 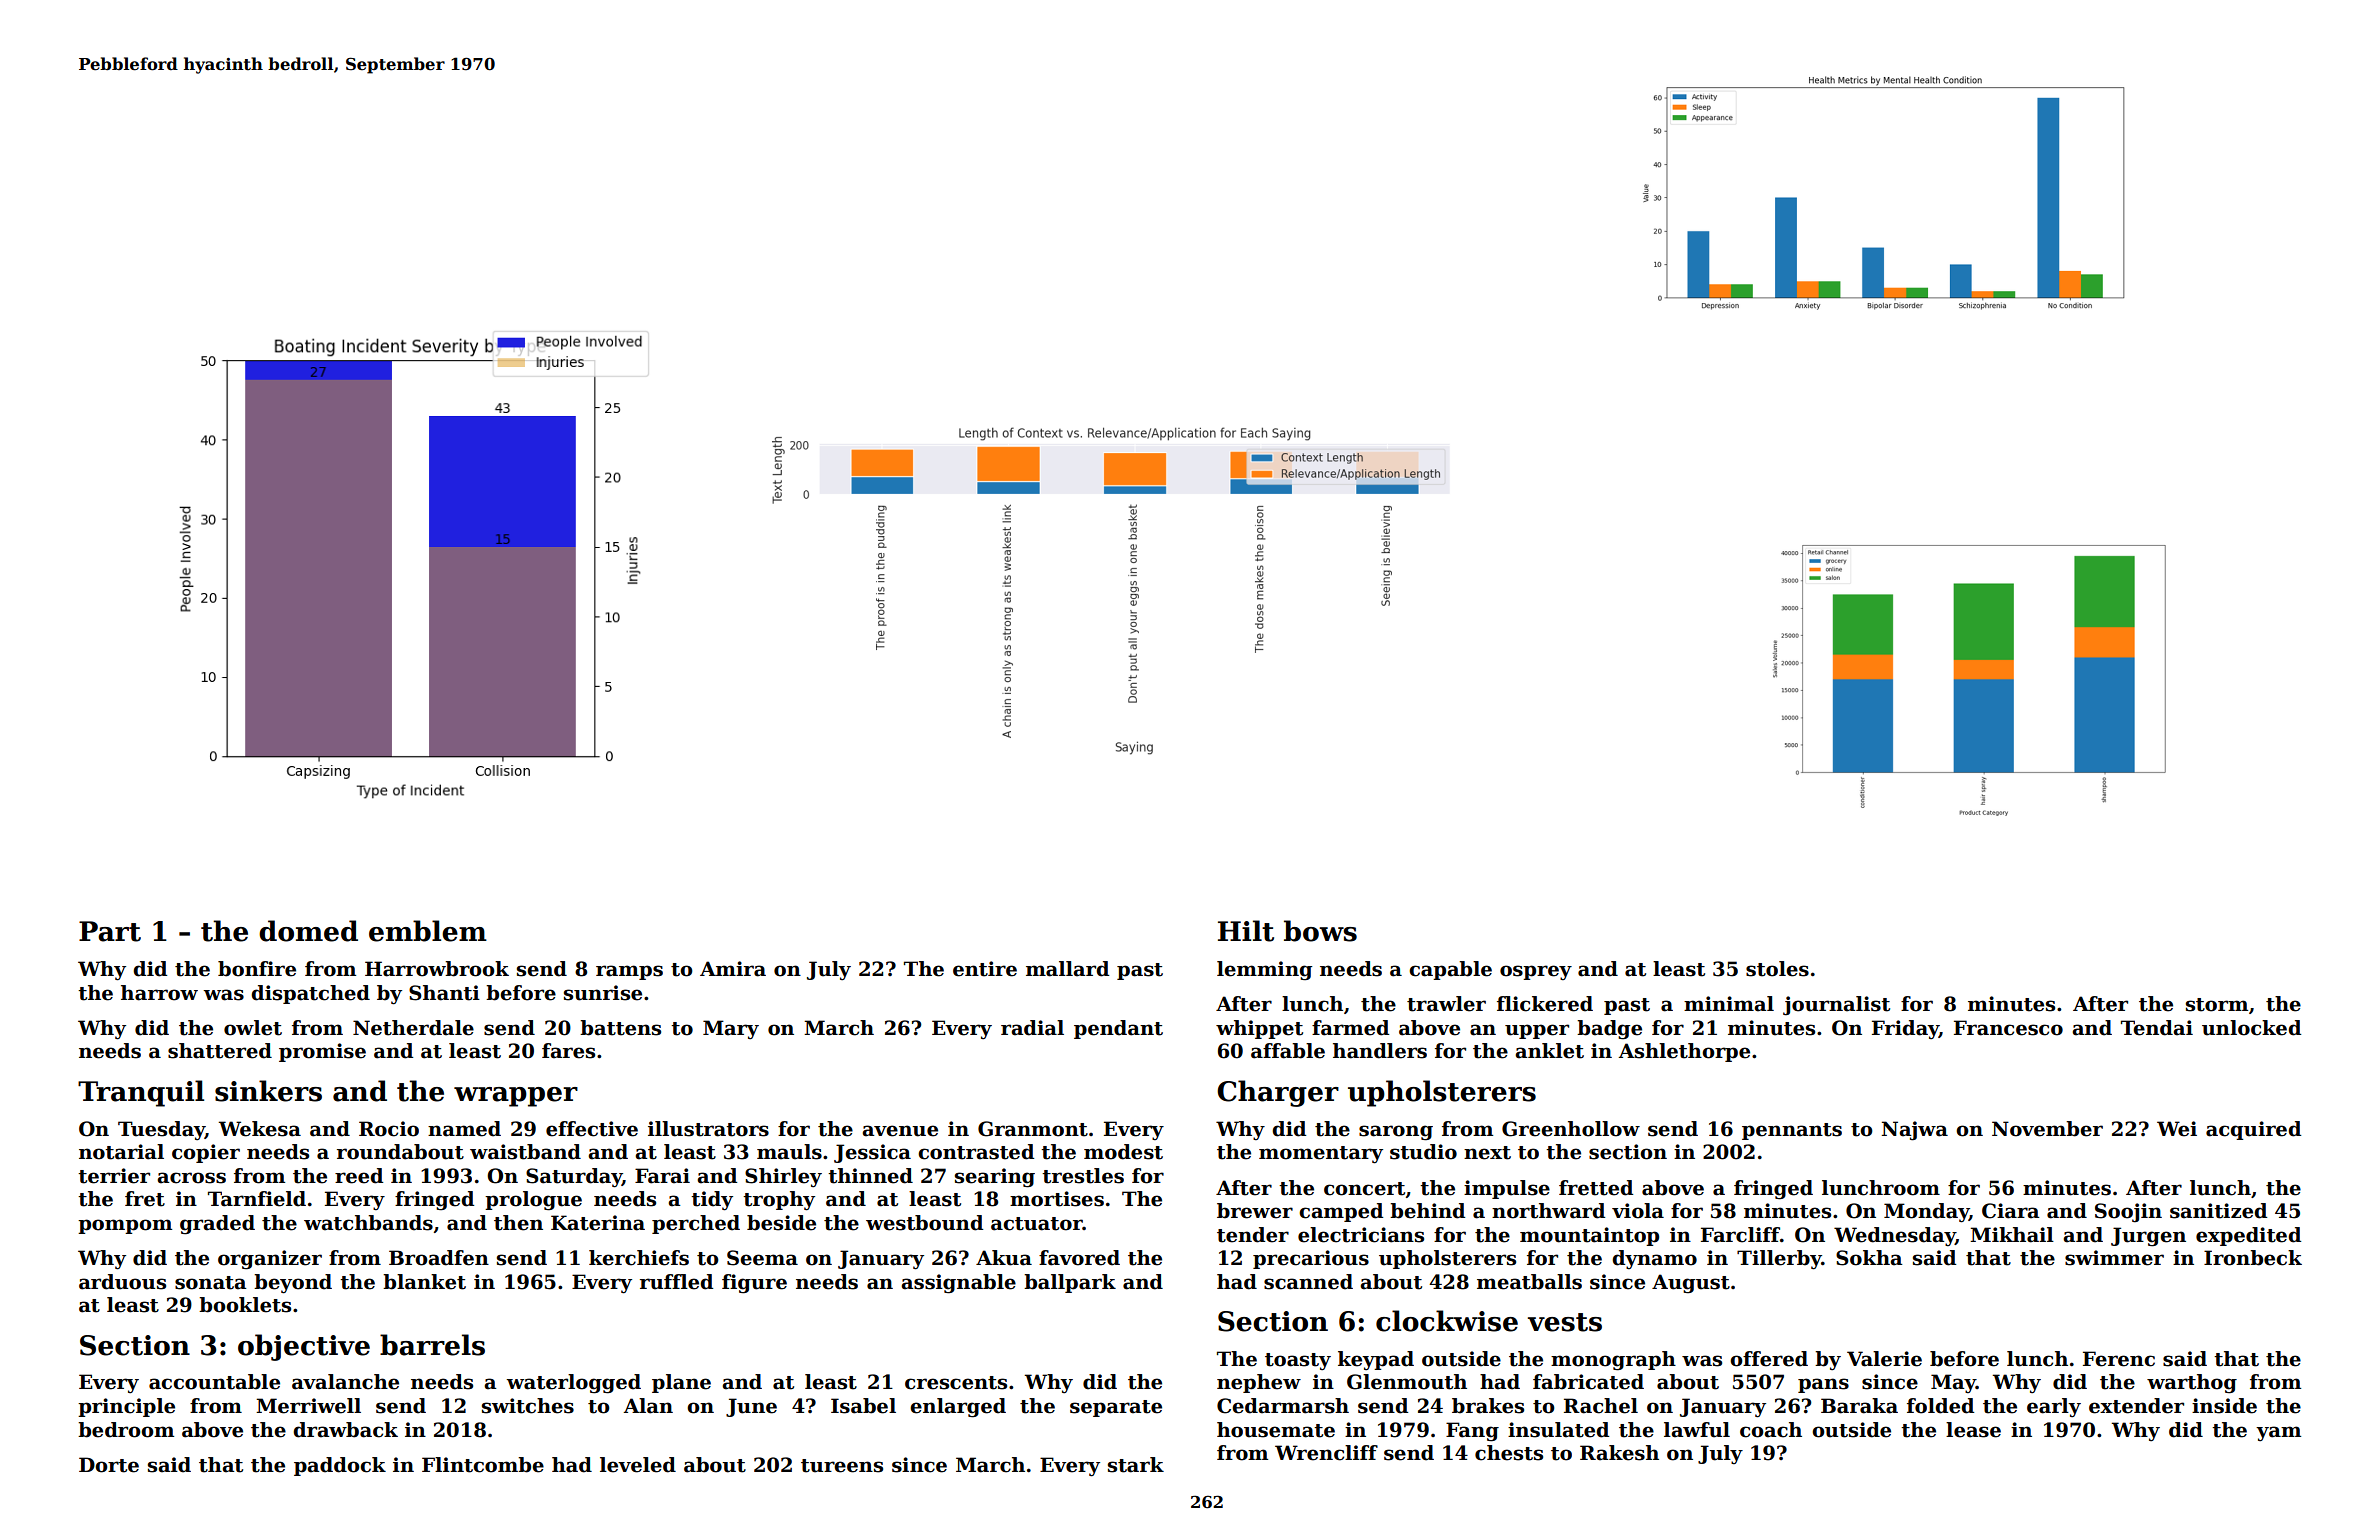 What do you see at coordinates (2251, 1028) in the image?
I see `unlocked` at bounding box center [2251, 1028].
